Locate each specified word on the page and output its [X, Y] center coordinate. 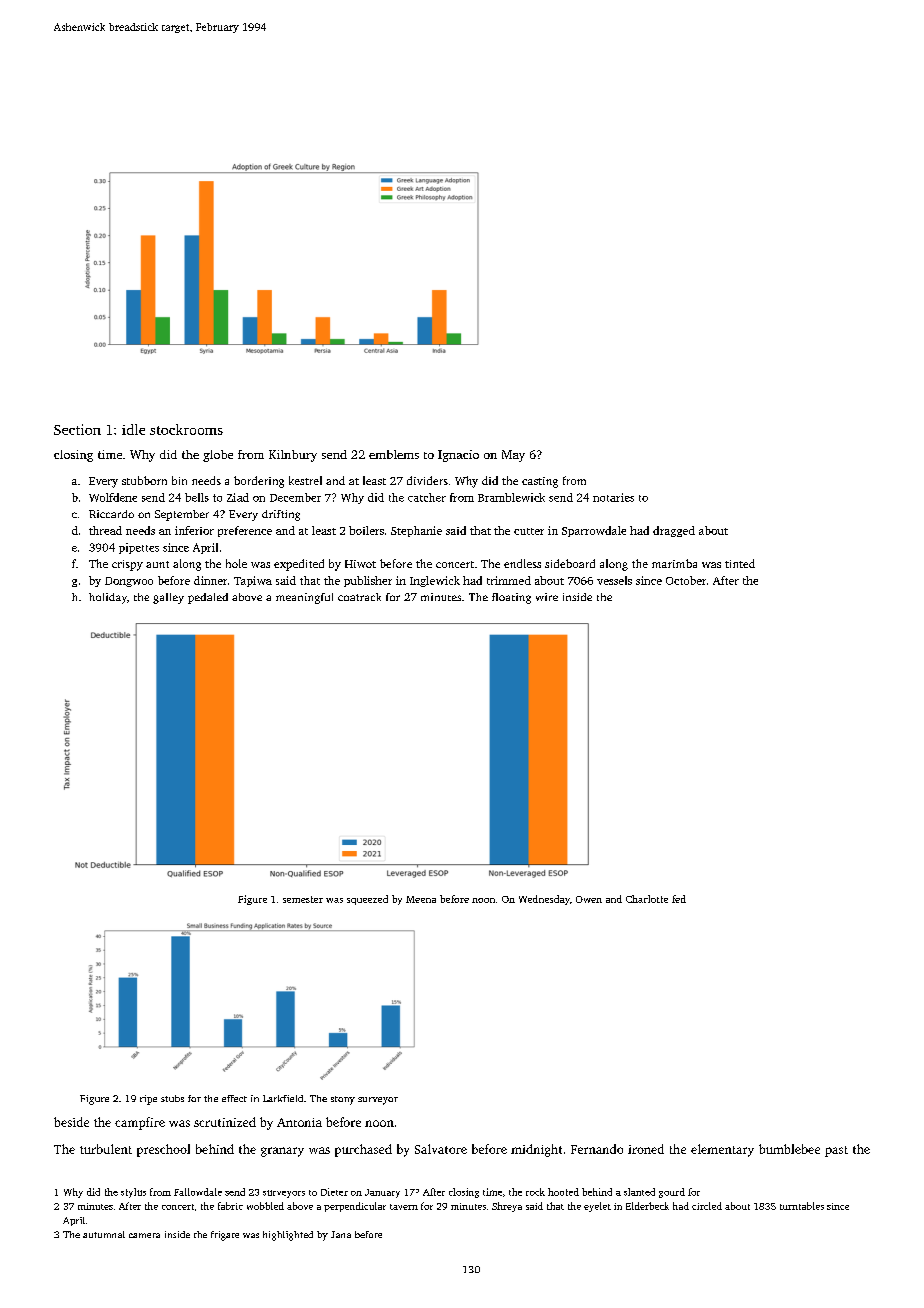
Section [77, 429]
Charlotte [647, 899]
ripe [148, 1100]
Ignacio [458, 456]
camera [144, 1235]
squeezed [367, 900]
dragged [674, 531]
